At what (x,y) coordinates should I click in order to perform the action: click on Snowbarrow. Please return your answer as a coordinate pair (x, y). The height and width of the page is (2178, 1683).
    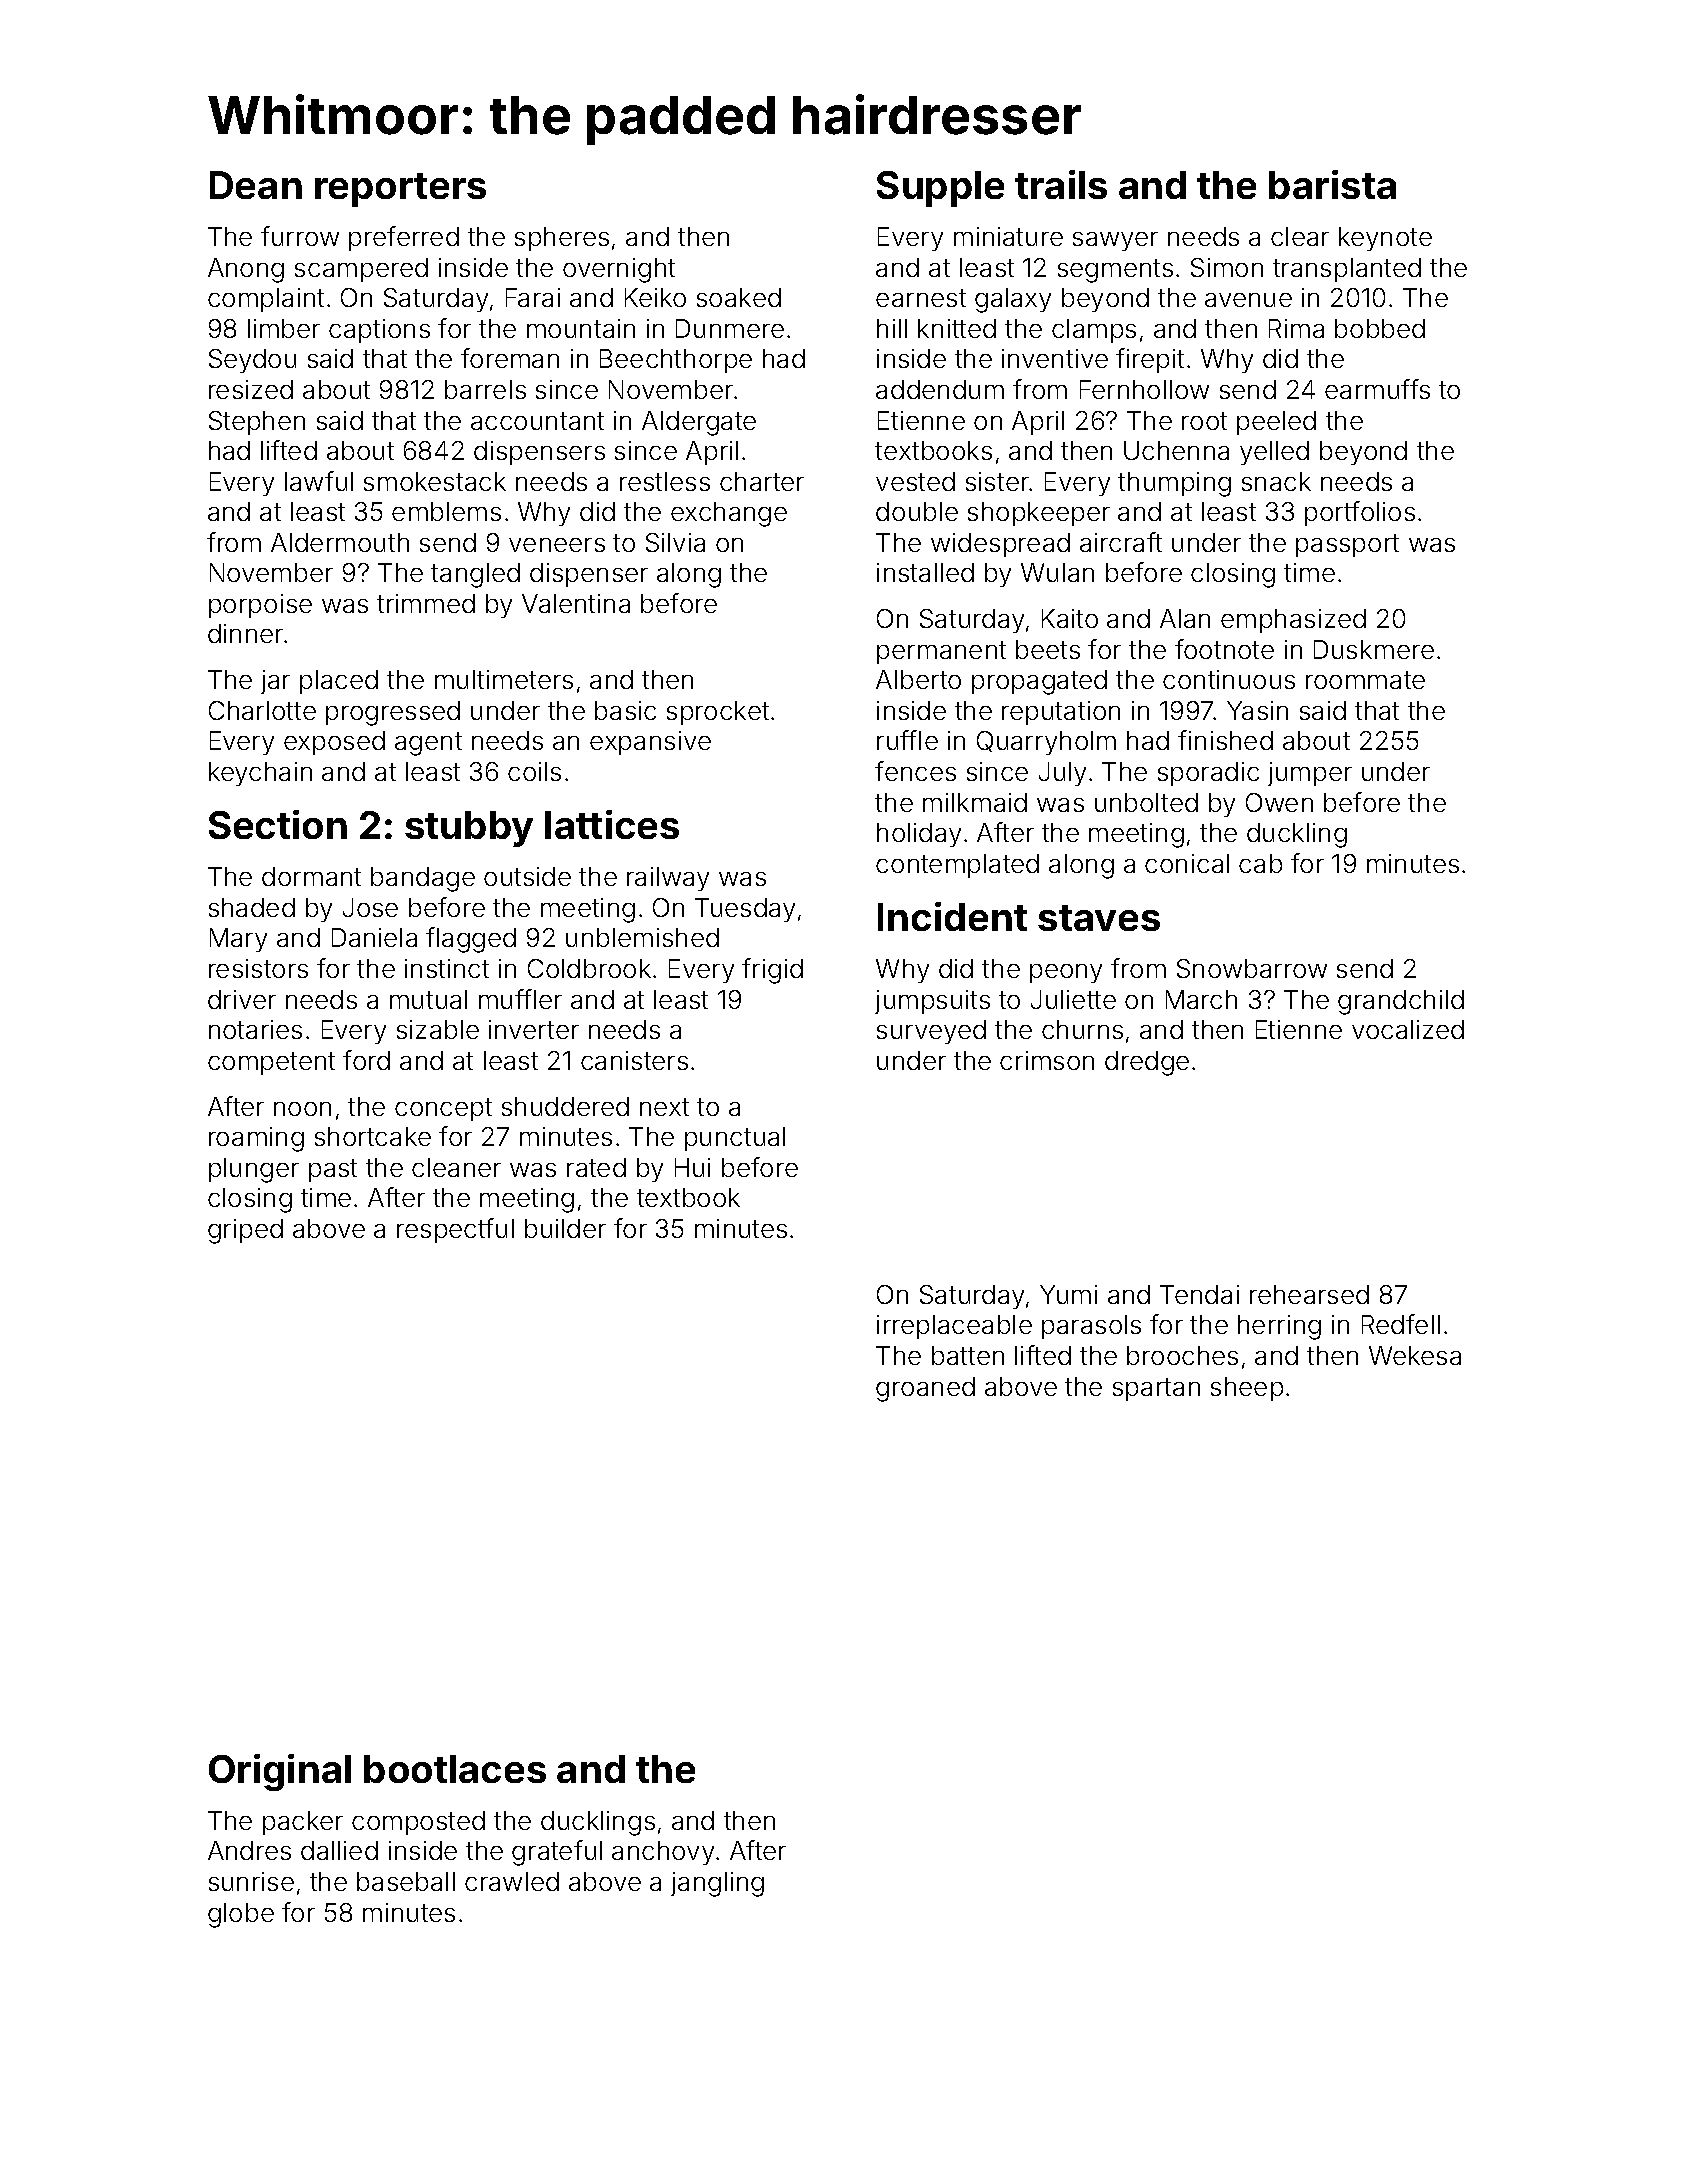
    Looking at the image, I should click on (1252, 968).
